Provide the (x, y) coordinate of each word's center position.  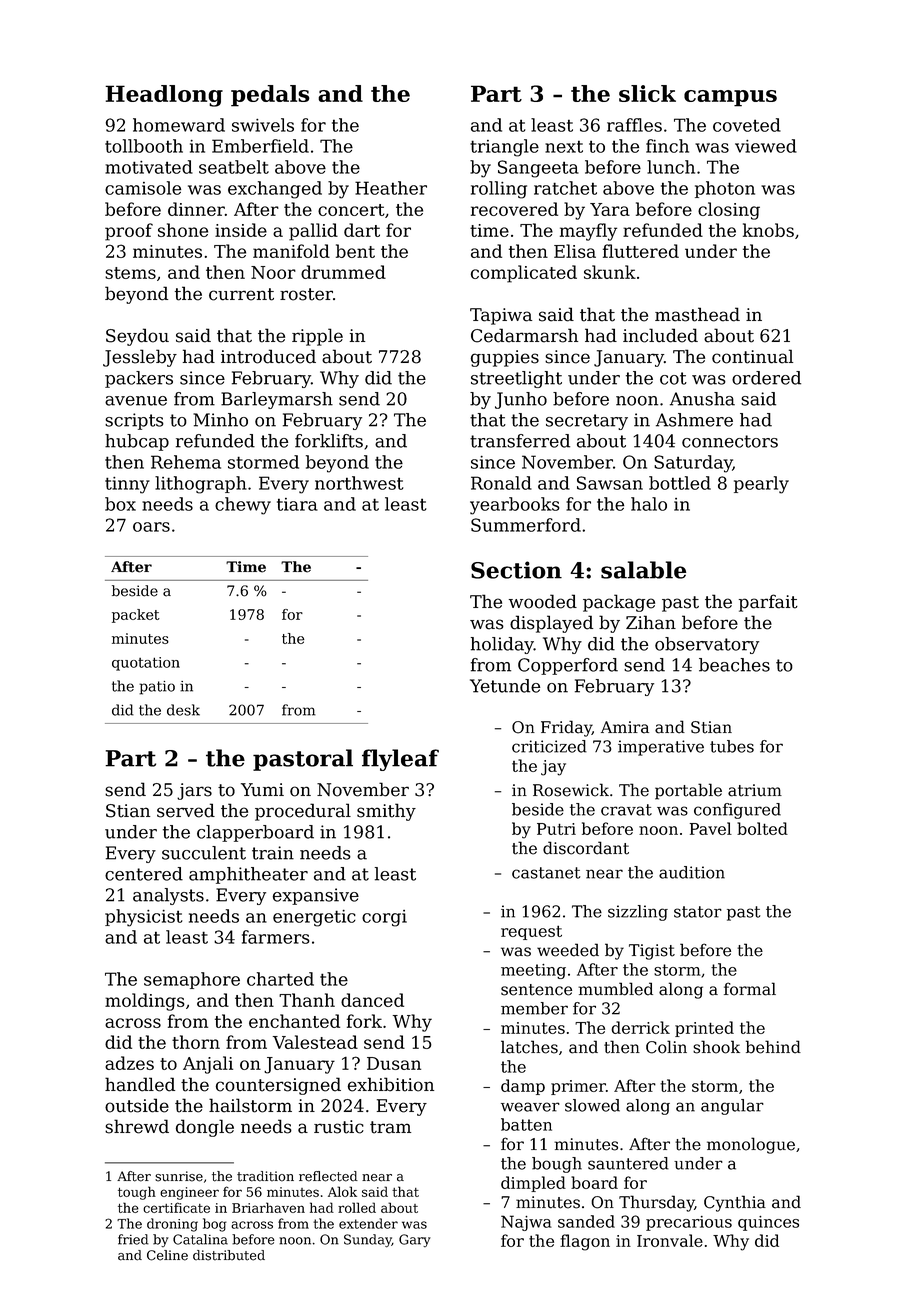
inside (241, 230)
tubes (732, 746)
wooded (543, 601)
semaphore (192, 980)
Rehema (186, 462)
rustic (339, 1127)
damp (523, 1087)
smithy (386, 812)
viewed (766, 146)
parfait (768, 603)
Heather (391, 188)
